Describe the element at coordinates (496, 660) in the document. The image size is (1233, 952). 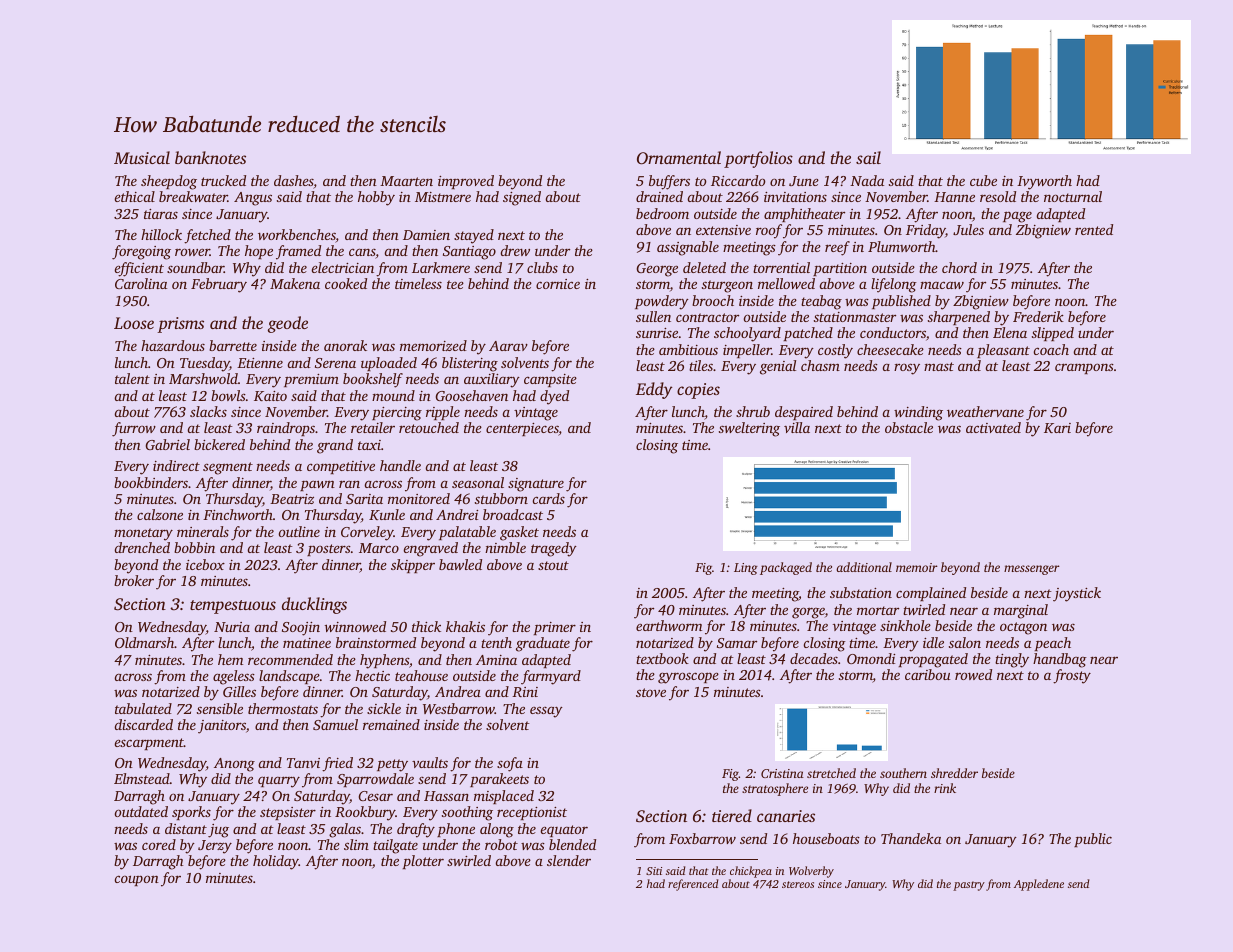
I see `Amina` at that location.
